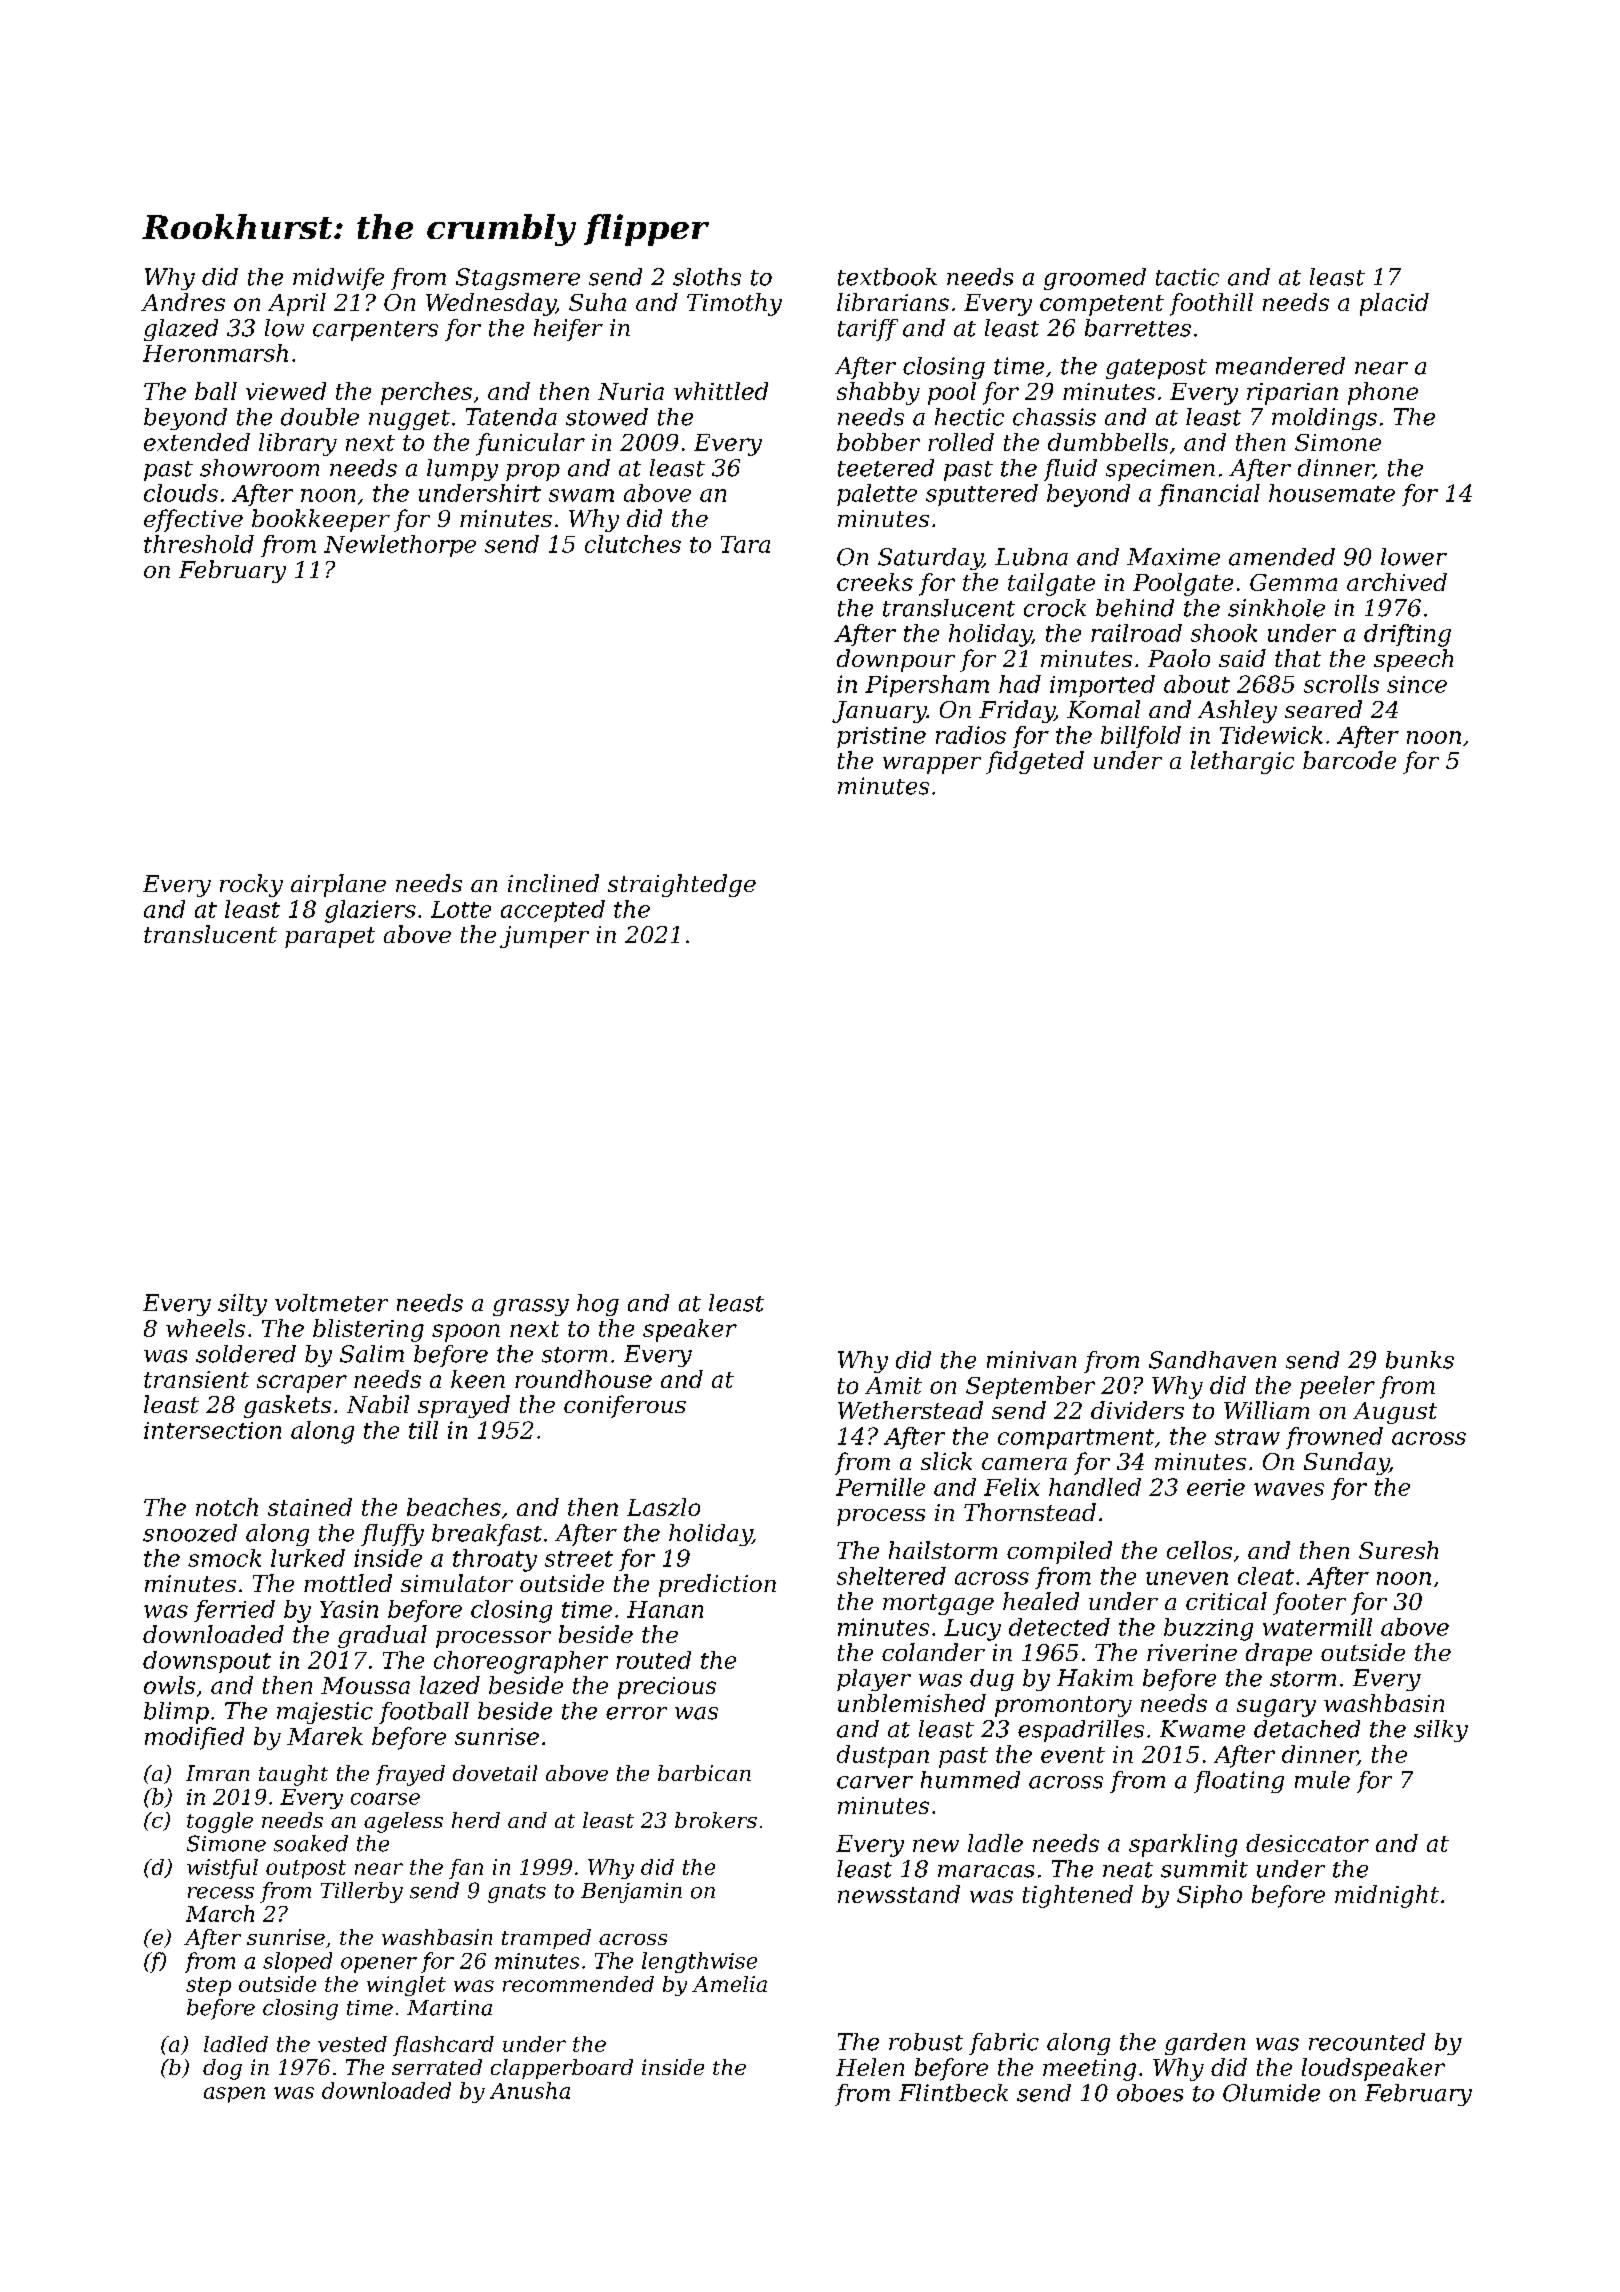 The width and height of the screenshot is (1620, 2292). What do you see at coordinates (581, 495) in the screenshot?
I see `swam` at bounding box center [581, 495].
